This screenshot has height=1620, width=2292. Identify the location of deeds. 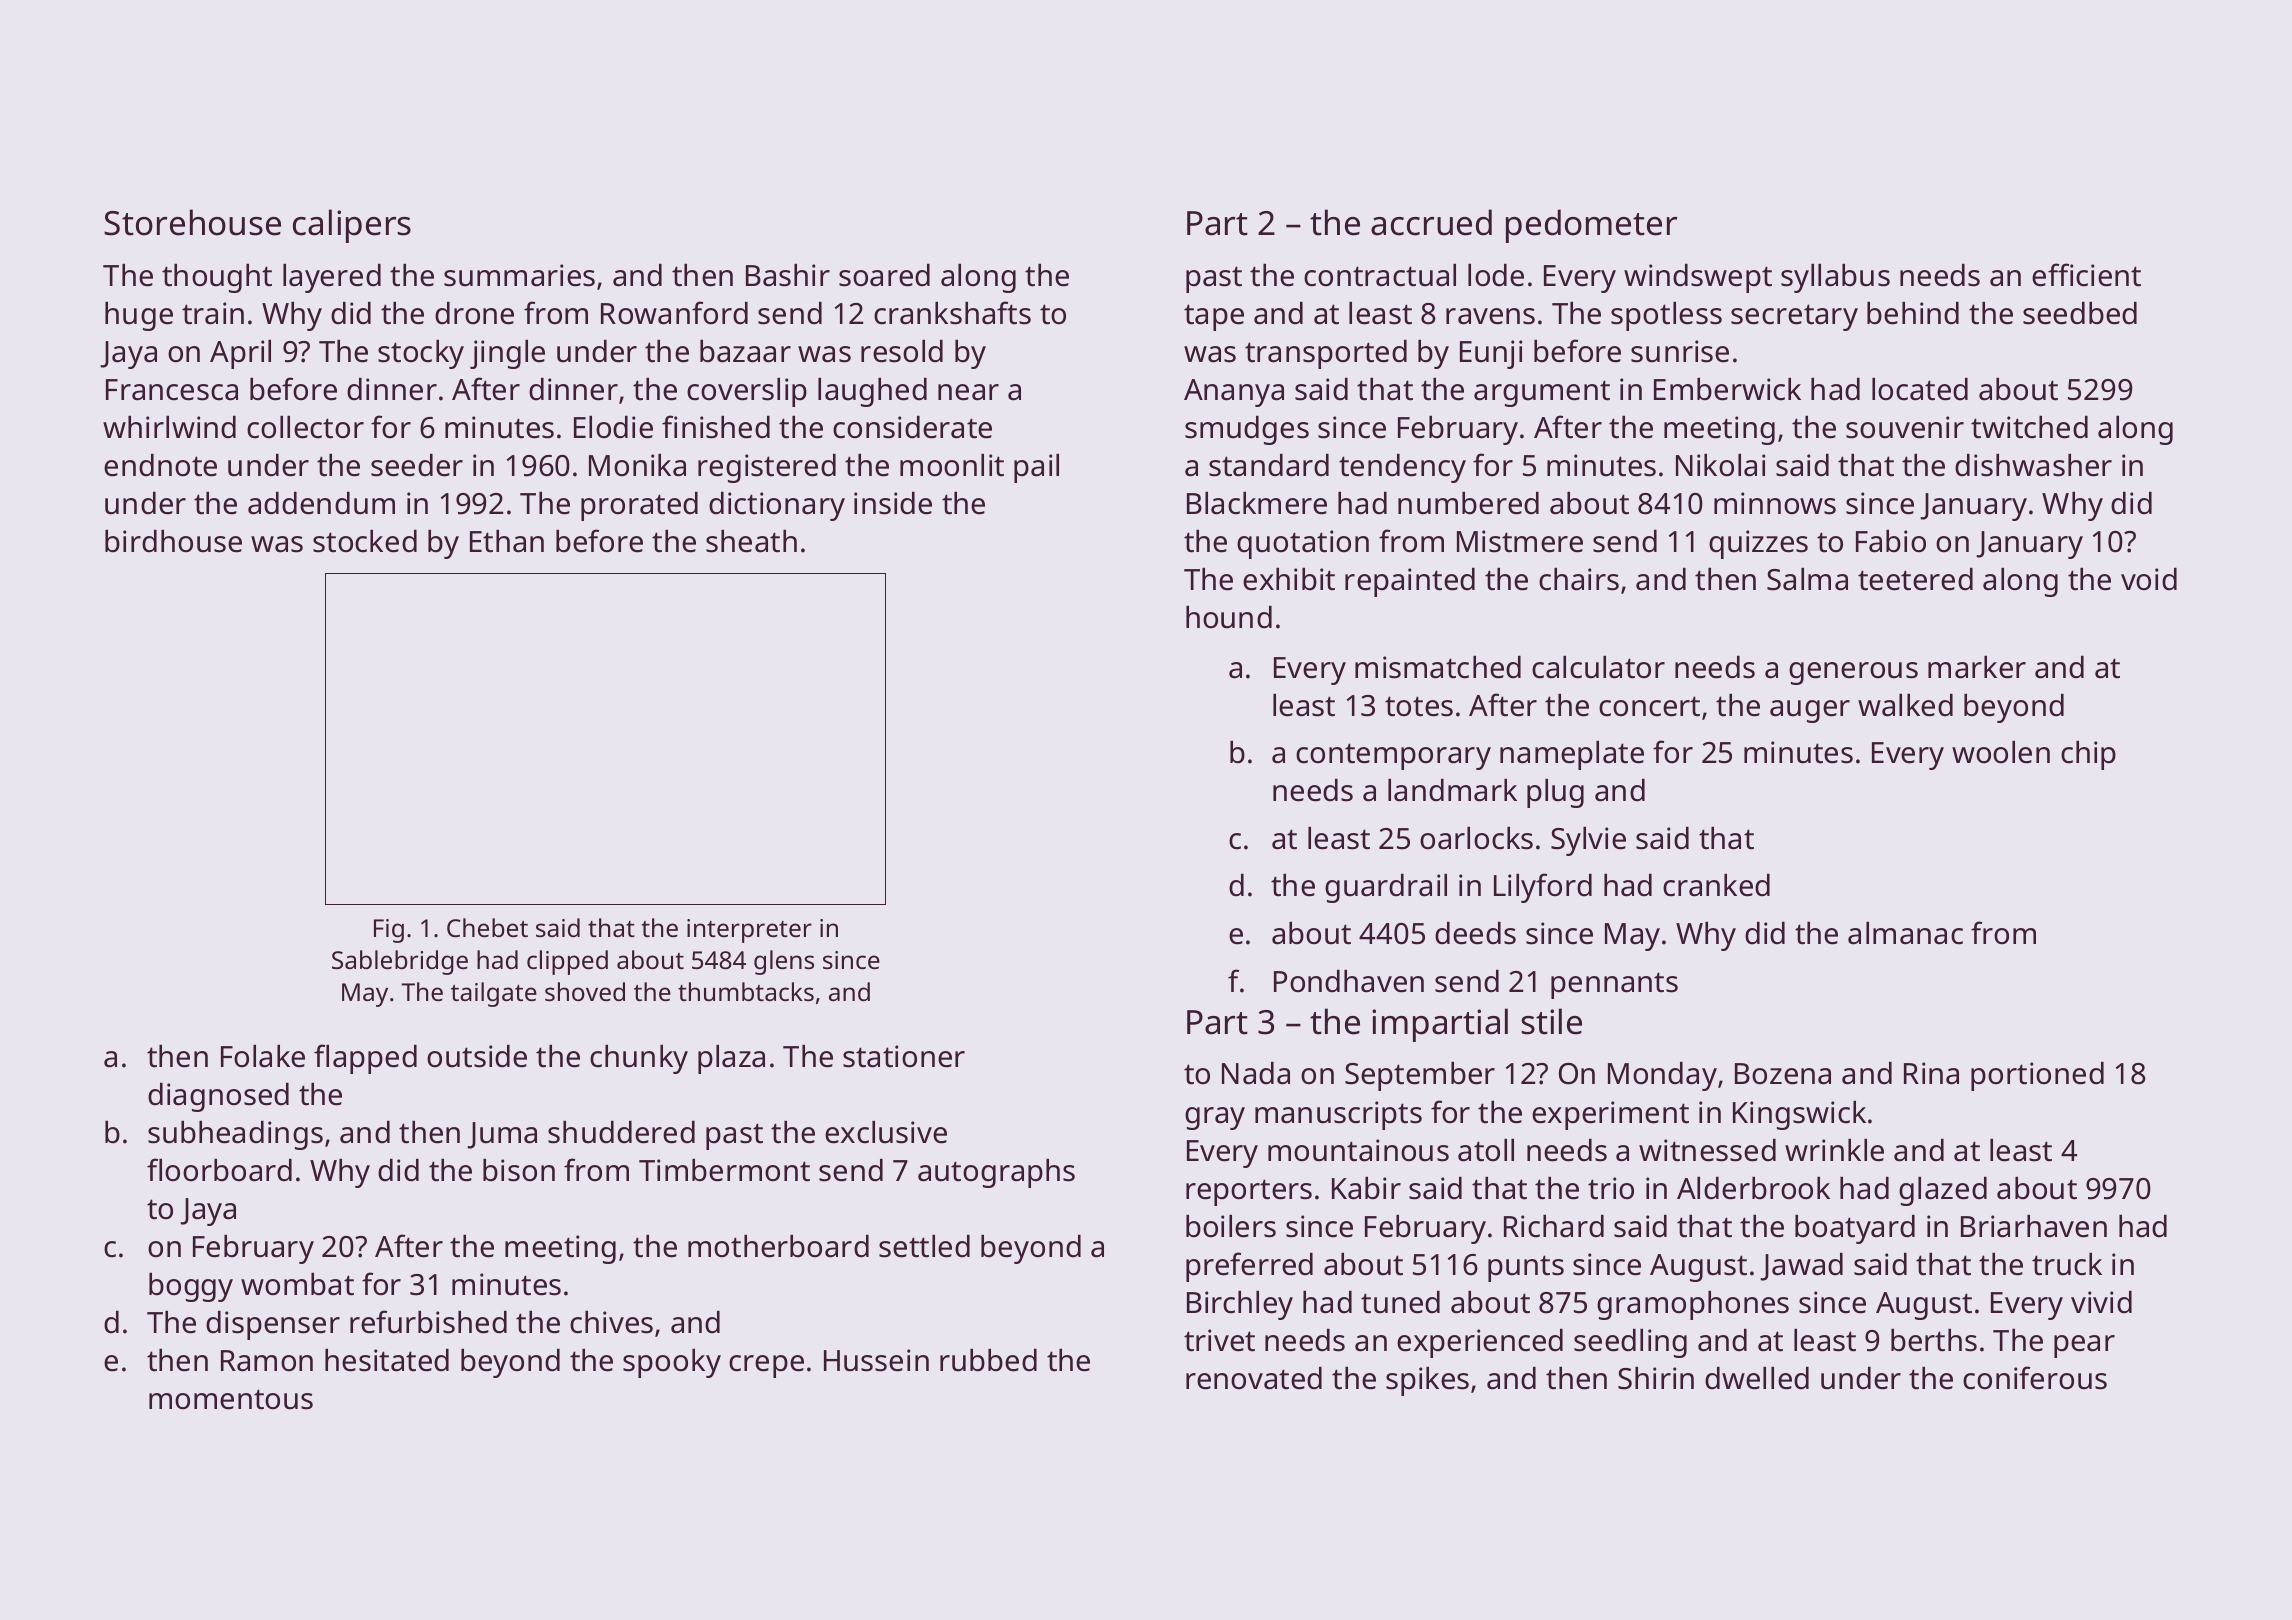
(1475, 933).
